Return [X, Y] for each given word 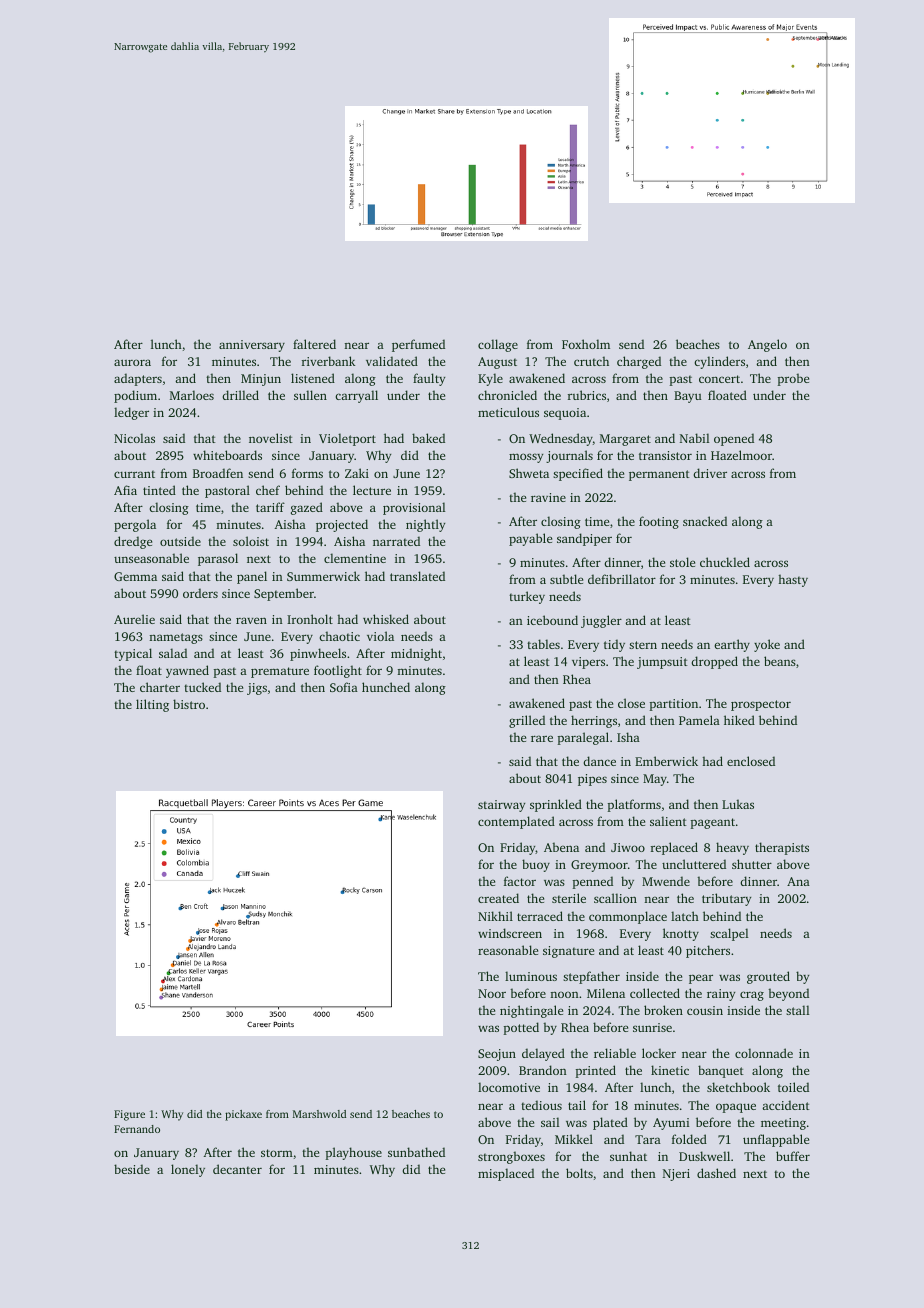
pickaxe [243, 1115]
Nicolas [134, 438]
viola [380, 636]
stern [643, 645]
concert [719, 379]
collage [498, 345]
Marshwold [319, 1114]
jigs [257, 689]
